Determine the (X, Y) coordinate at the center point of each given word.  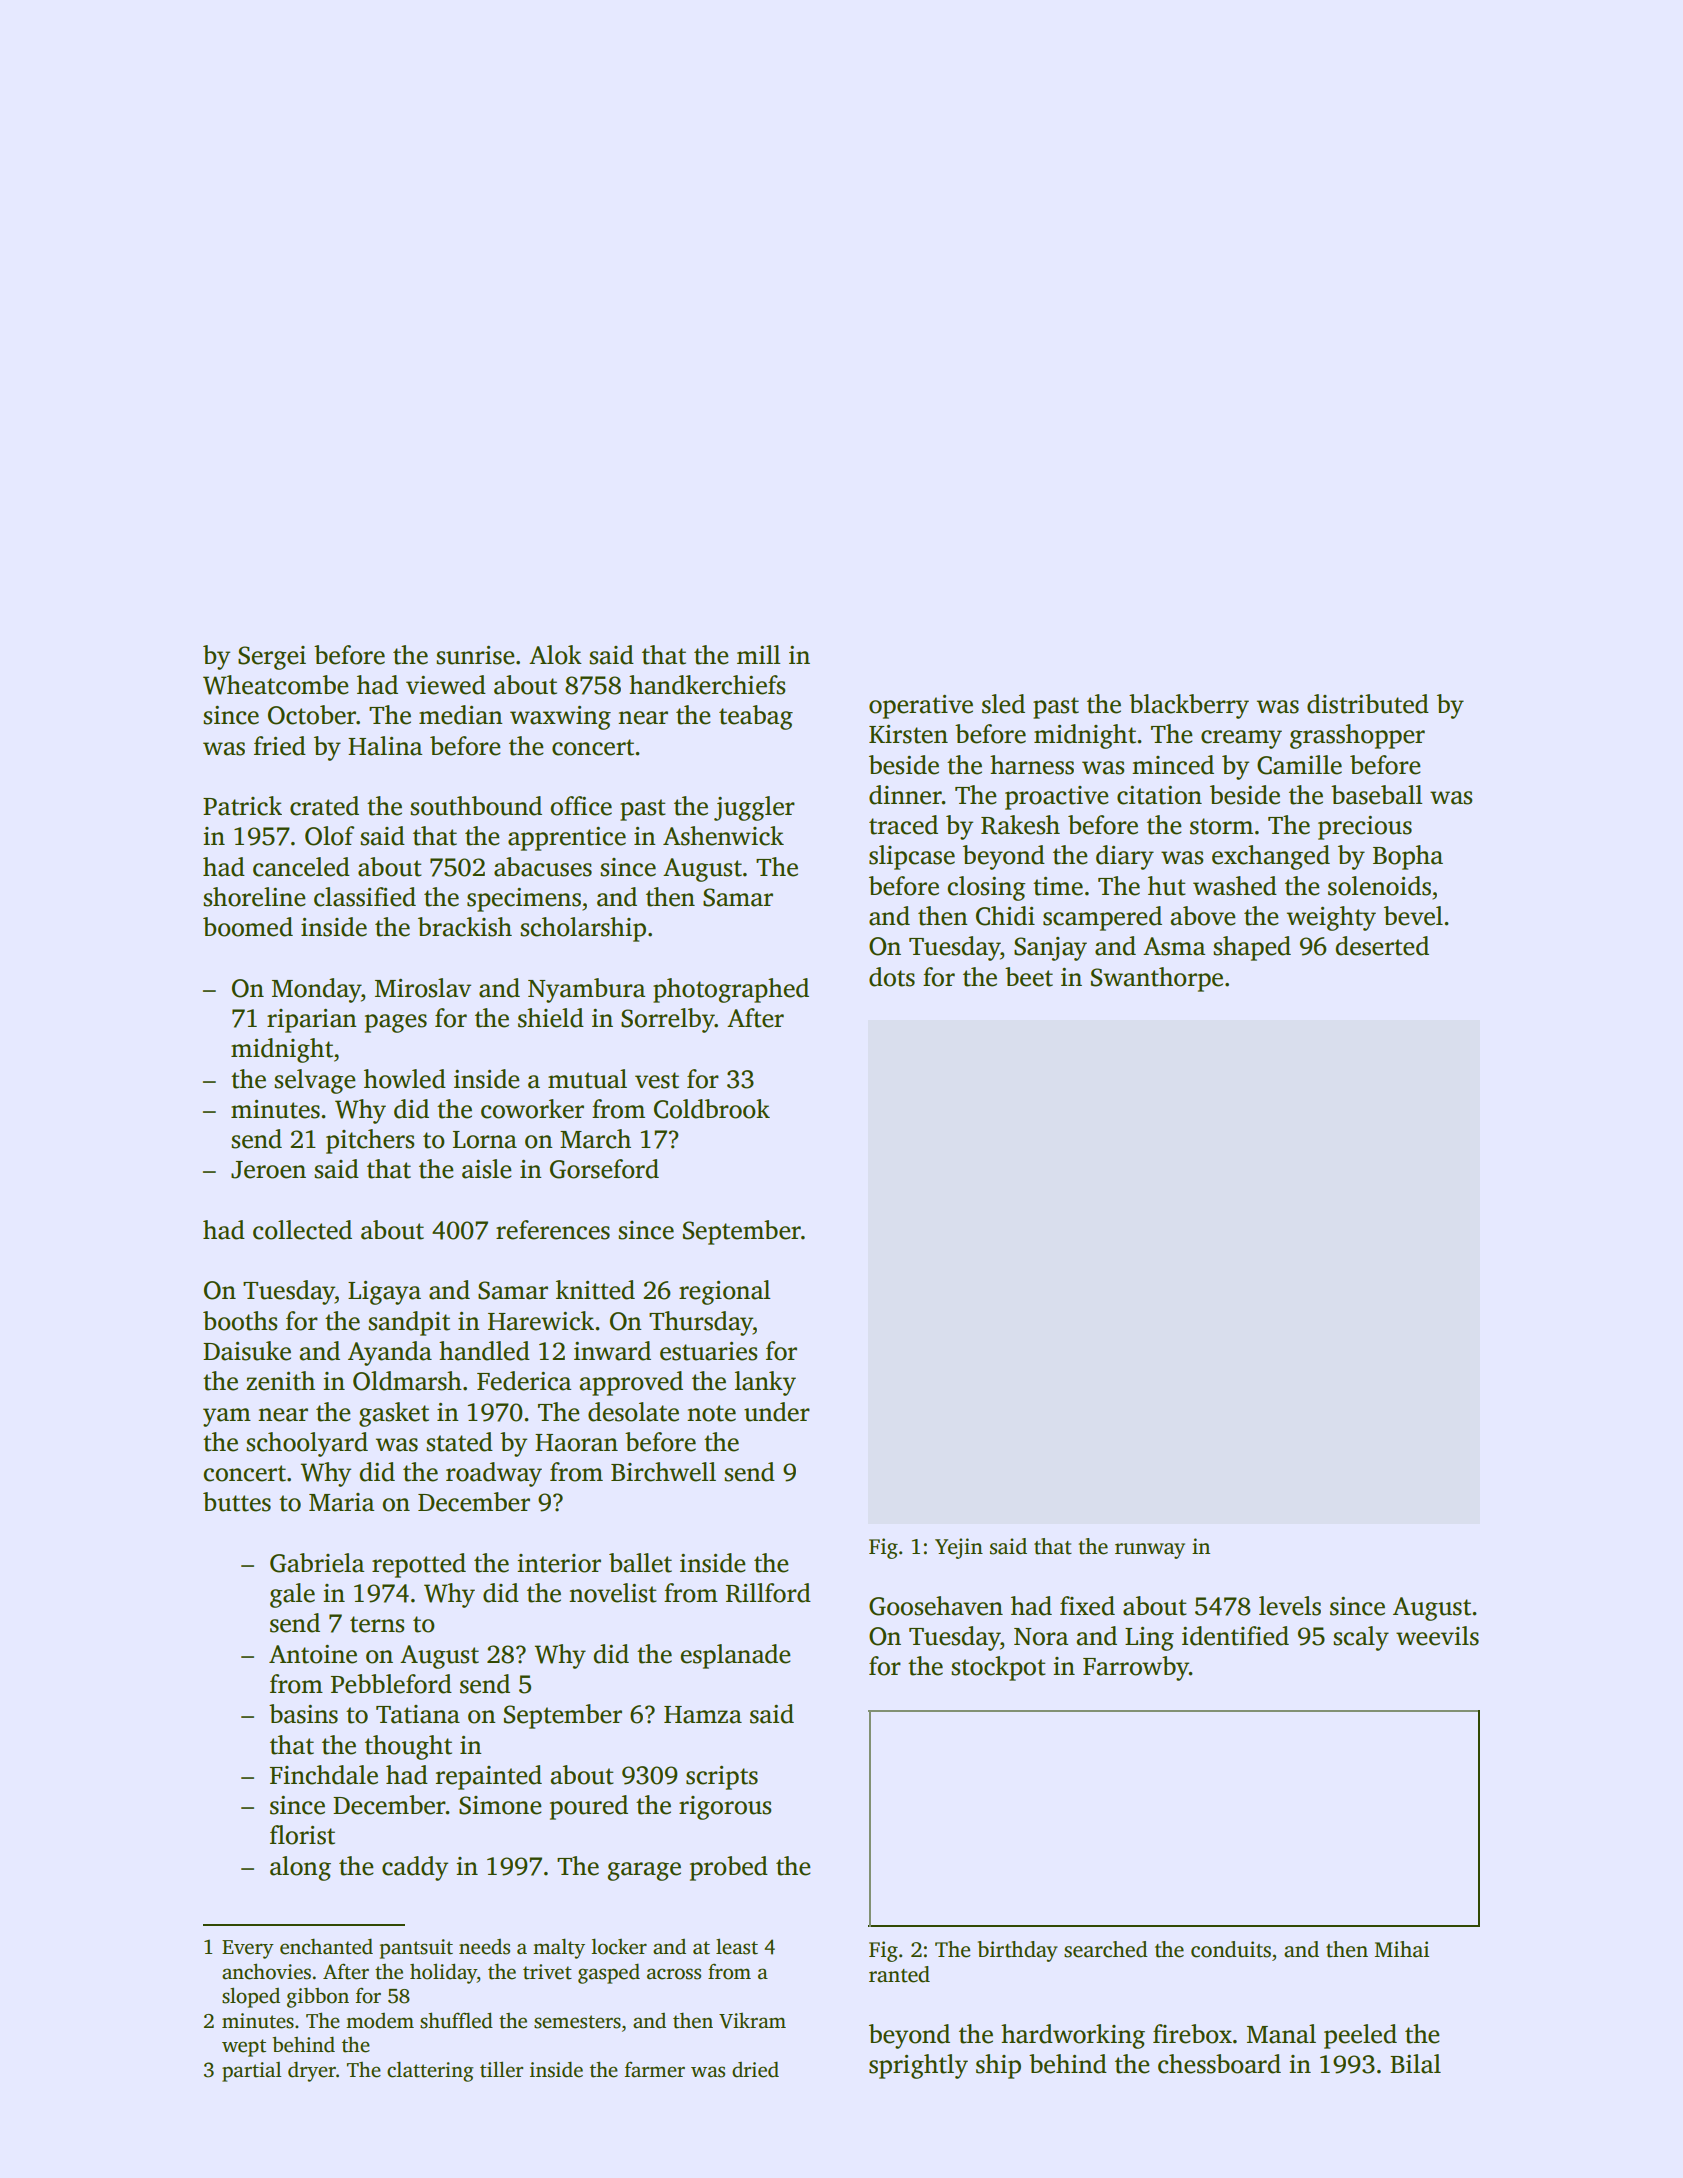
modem (380, 2021)
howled (405, 1079)
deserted (1382, 946)
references (553, 1230)
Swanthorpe (1157, 979)
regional (724, 1292)
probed (729, 1868)
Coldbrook (712, 1109)
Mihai (1402, 1949)
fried (280, 746)
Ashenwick (723, 836)
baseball (1376, 795)
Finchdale (324, 1775)
